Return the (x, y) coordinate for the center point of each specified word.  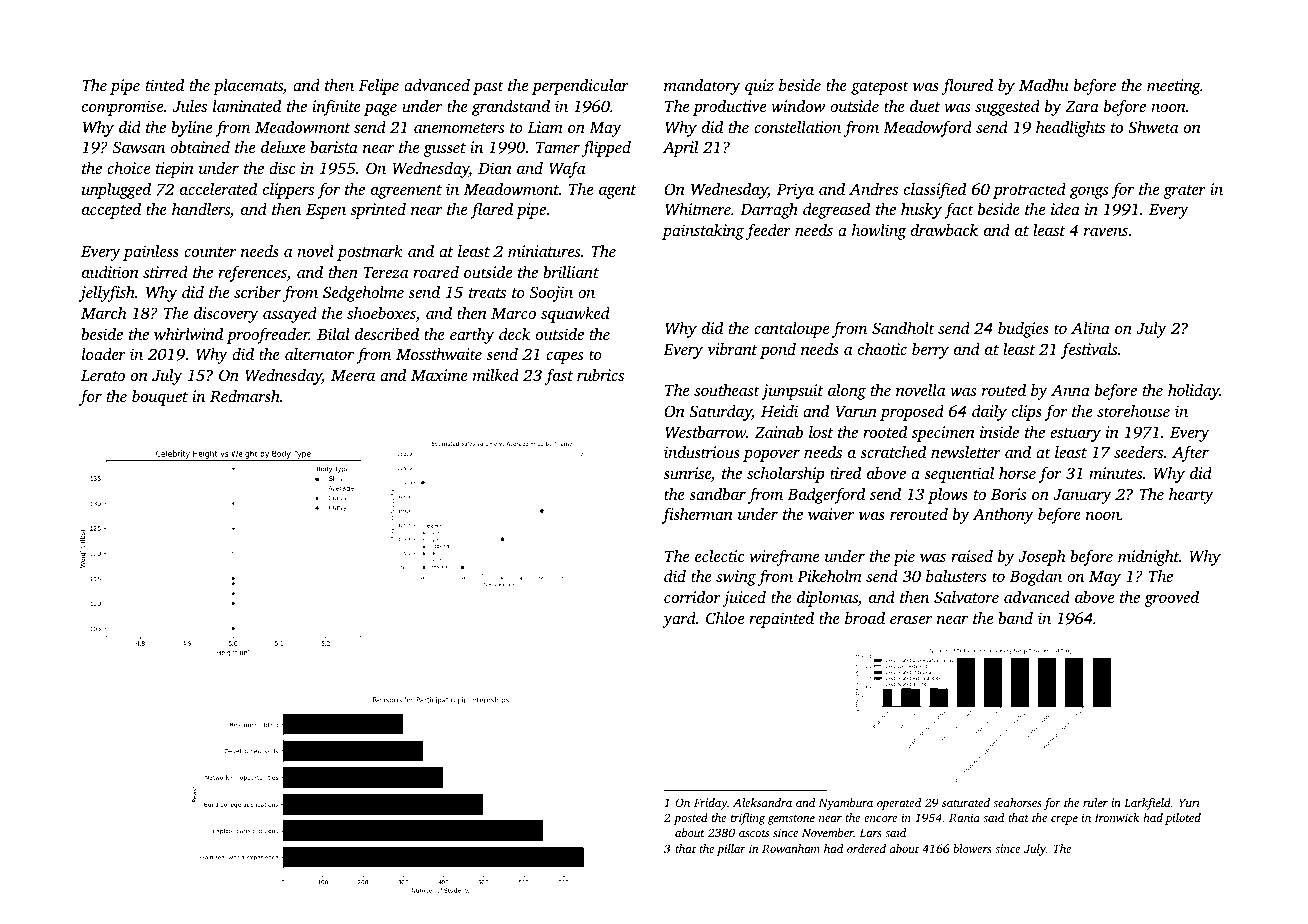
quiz (759, 87)
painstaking (703, 231)
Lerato (103, 375)
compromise (122, 108)
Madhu (1044, 84)
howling (879, 232)
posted (691, 819)
